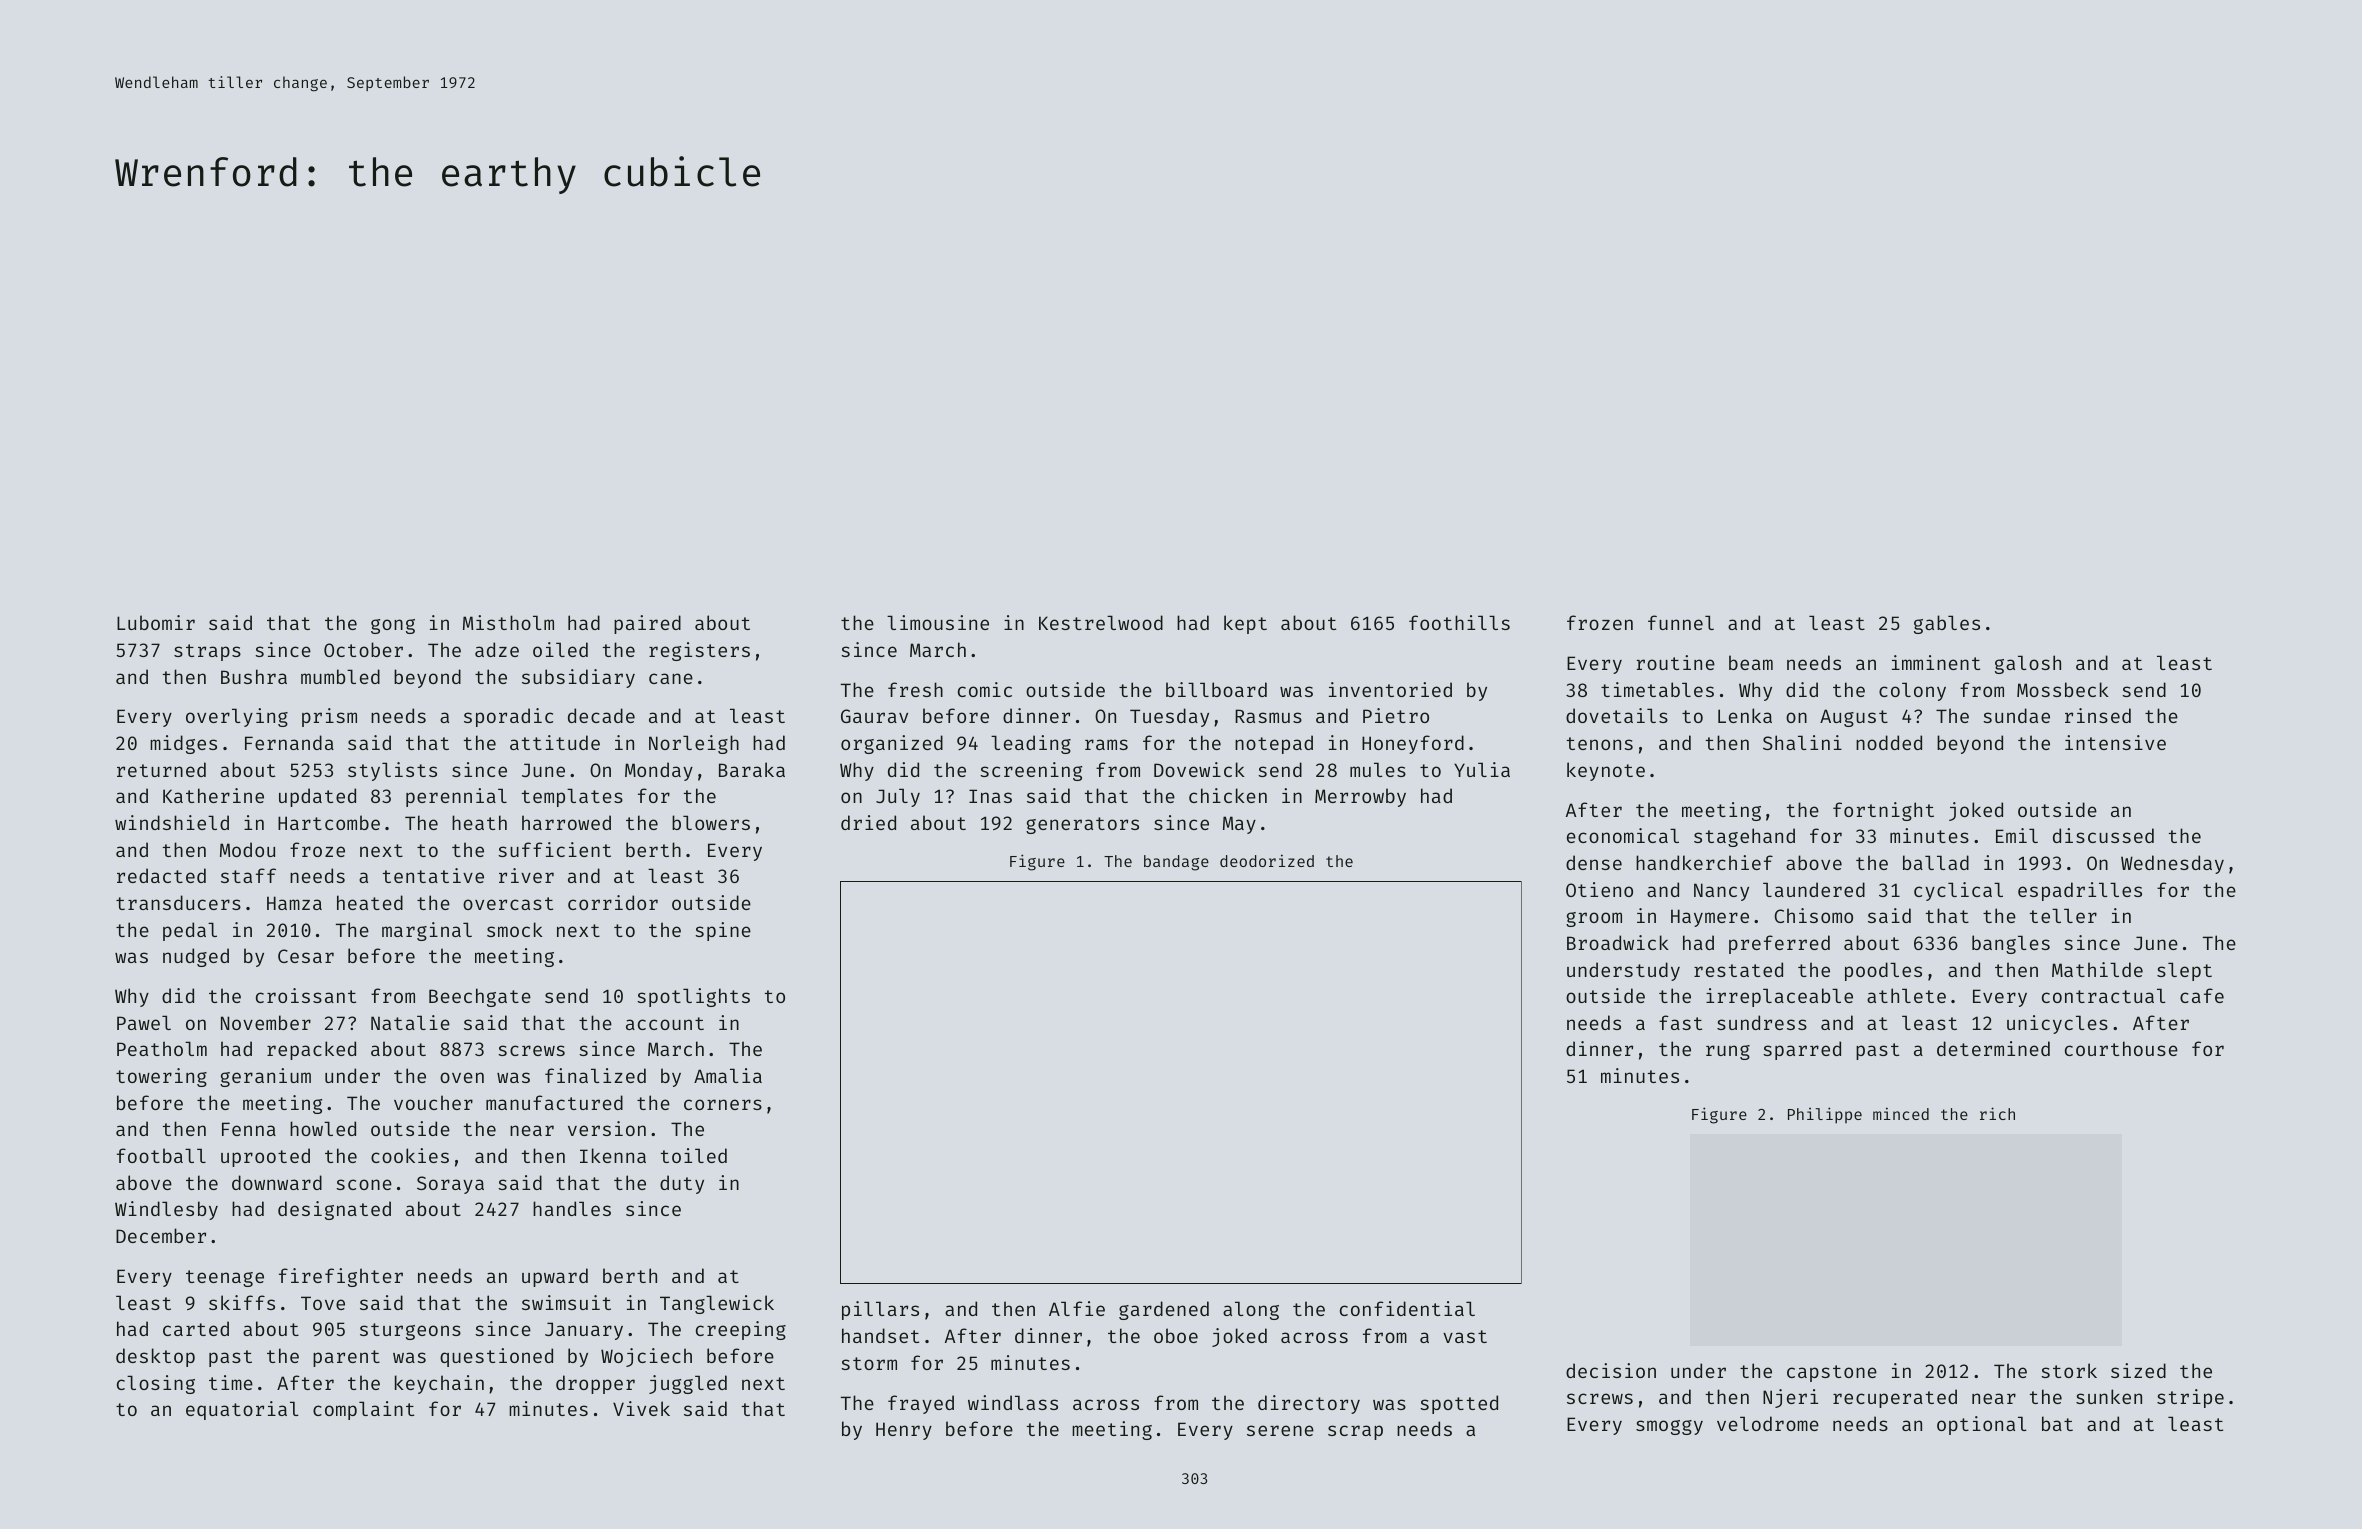 Image resolution: width=2362 pixels, height=1529 pixels. I want to click on harrowed, so click(566, 822).
